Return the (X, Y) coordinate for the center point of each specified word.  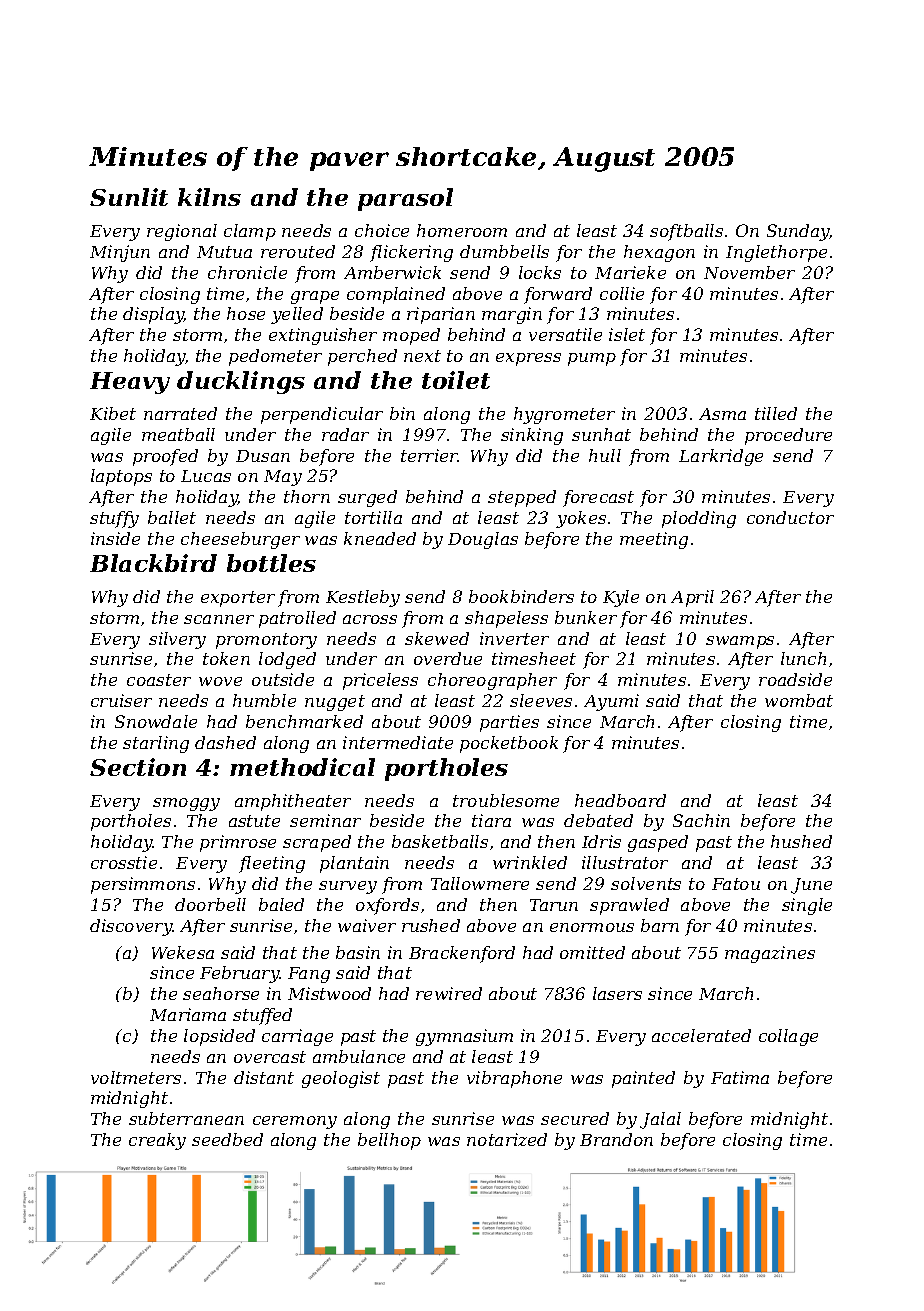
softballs (686, 232)
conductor (790, 517)
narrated (180, 413)
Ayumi (611, 702)
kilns (209, 197)
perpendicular (322, 415)
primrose (238, 843)
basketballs (440, 841)
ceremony (295, 1122)
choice (382, 230)
